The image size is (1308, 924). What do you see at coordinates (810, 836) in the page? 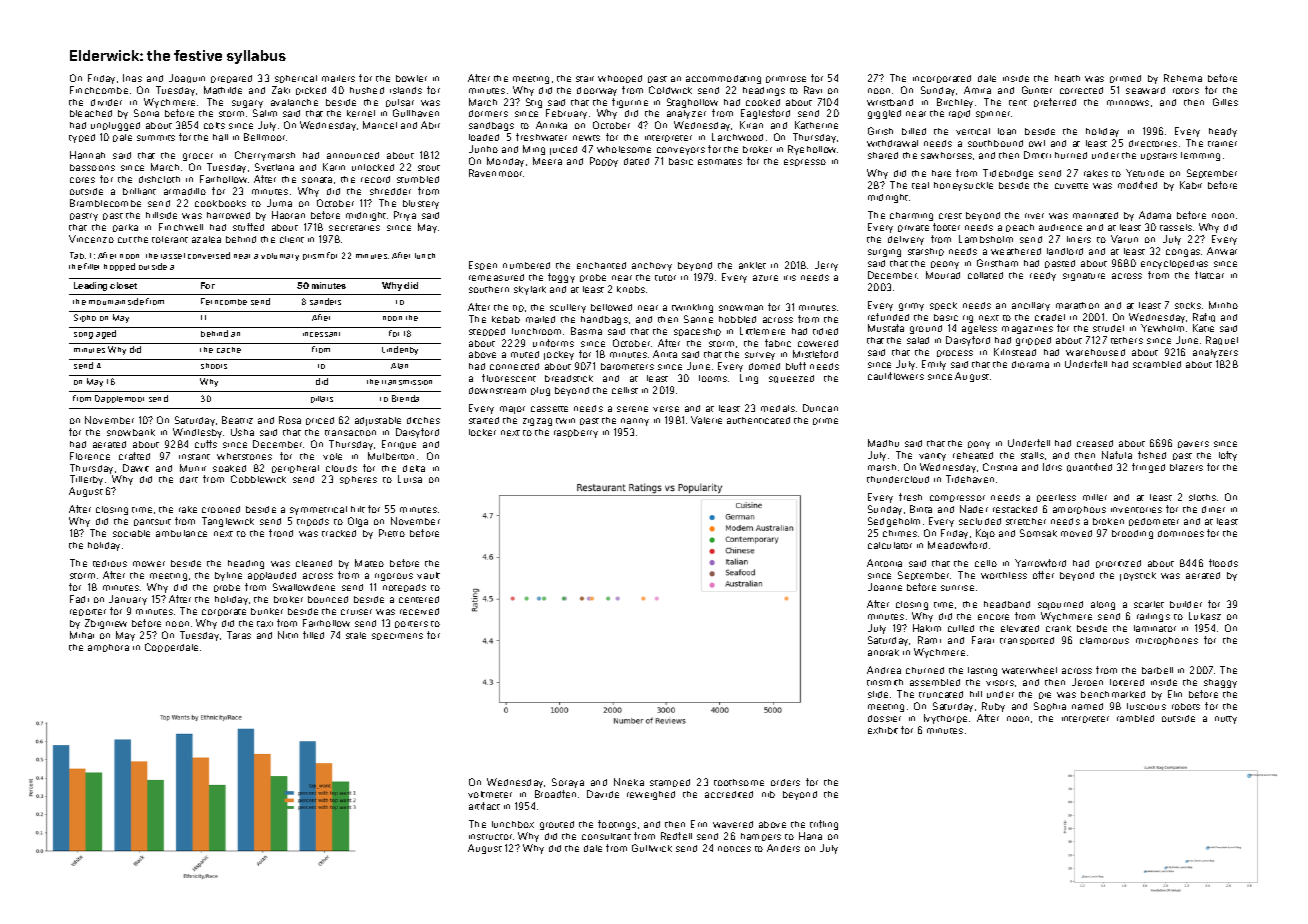
I see `Hana` at bounding box center [810, 836].
